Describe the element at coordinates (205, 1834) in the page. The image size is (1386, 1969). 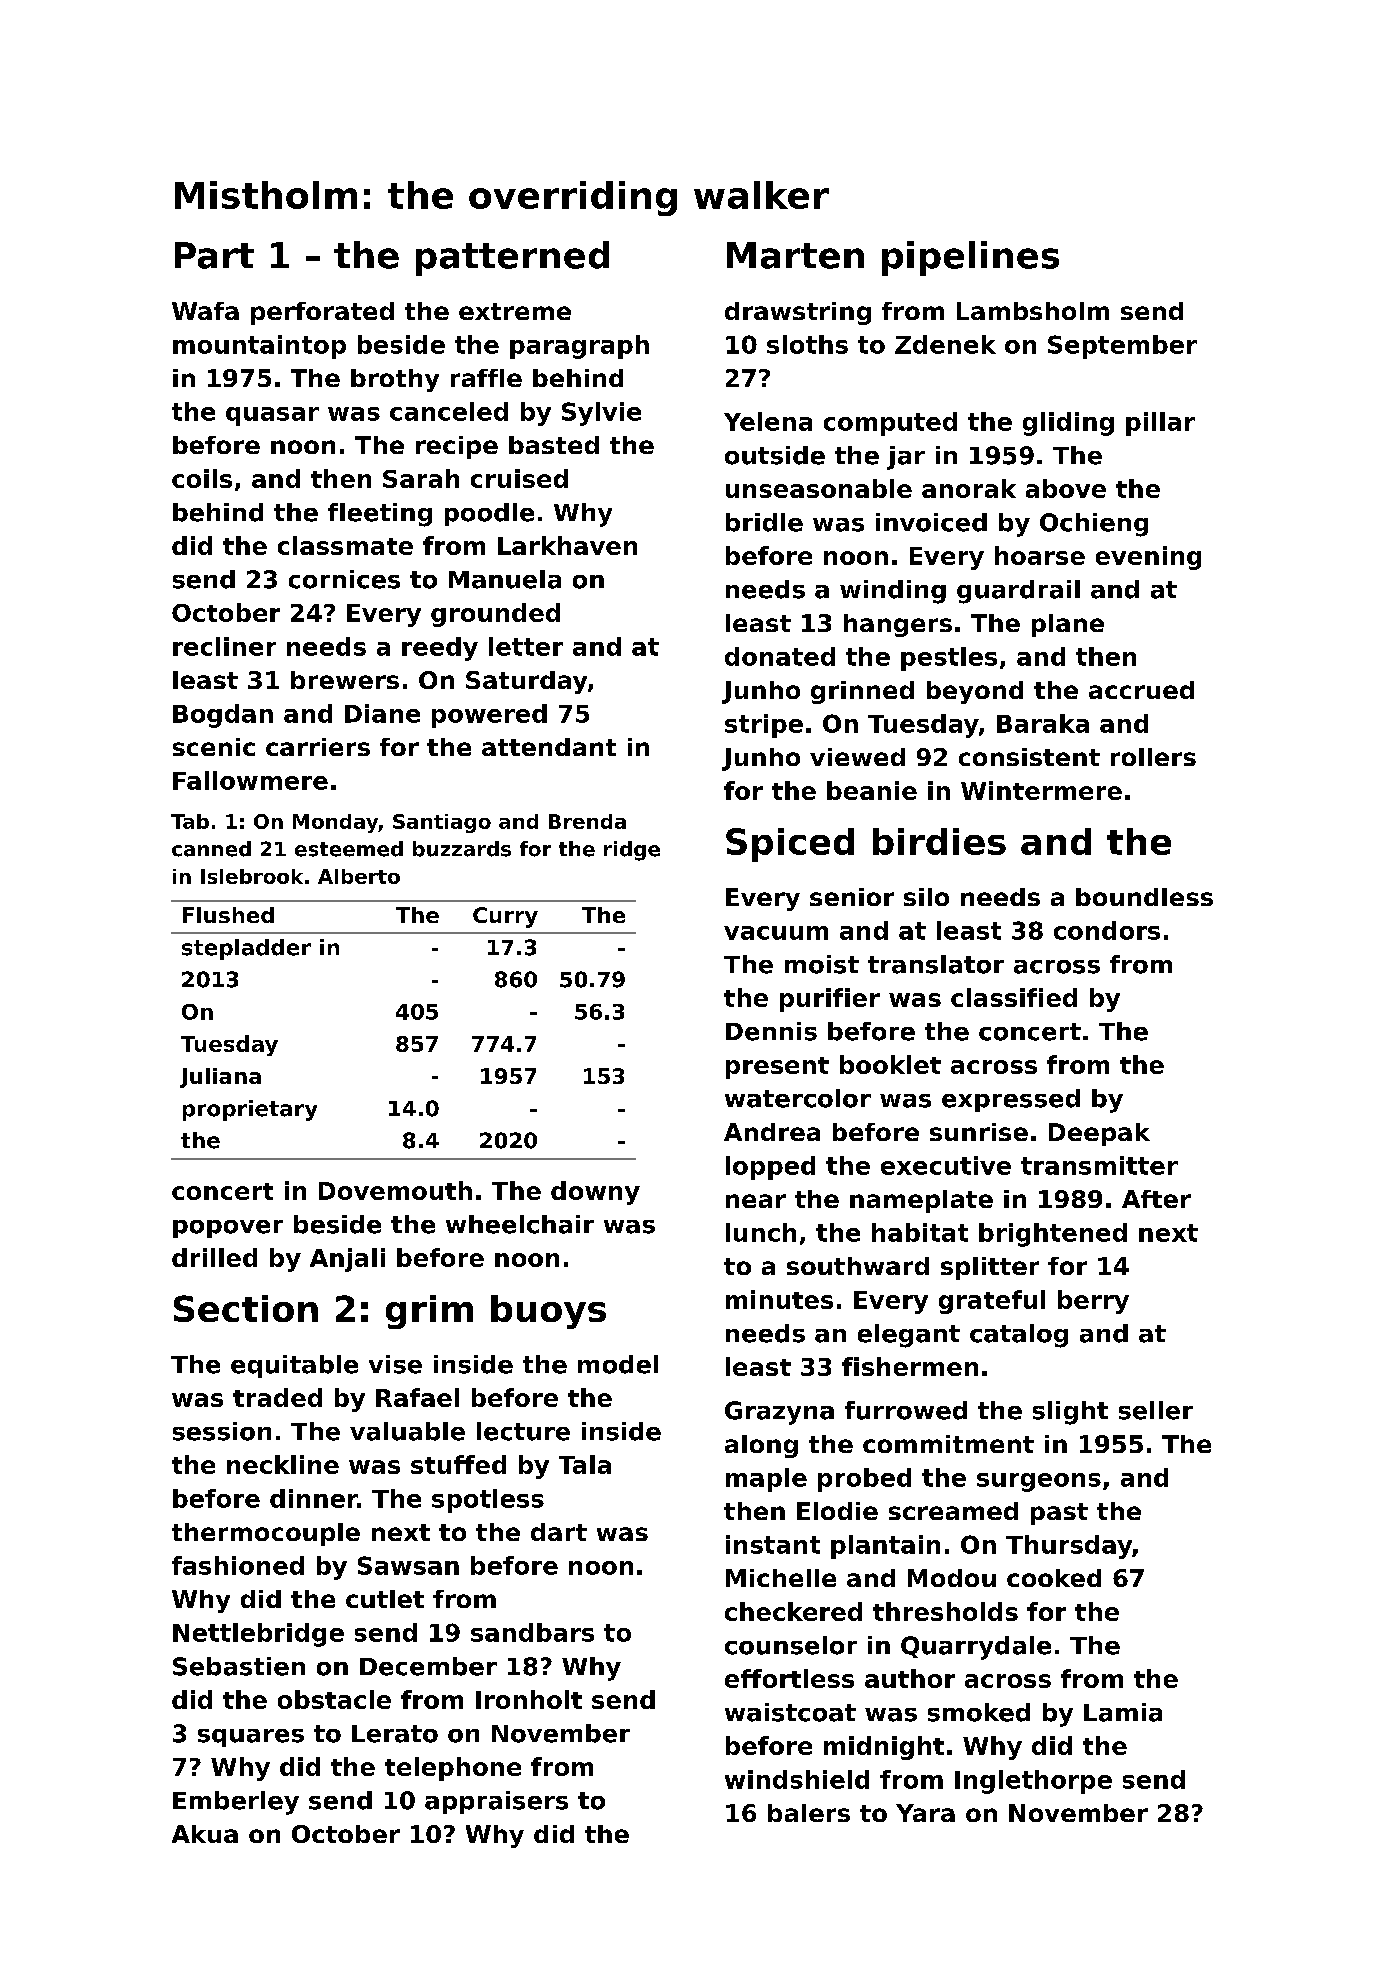
I see `Akua` at that location.
